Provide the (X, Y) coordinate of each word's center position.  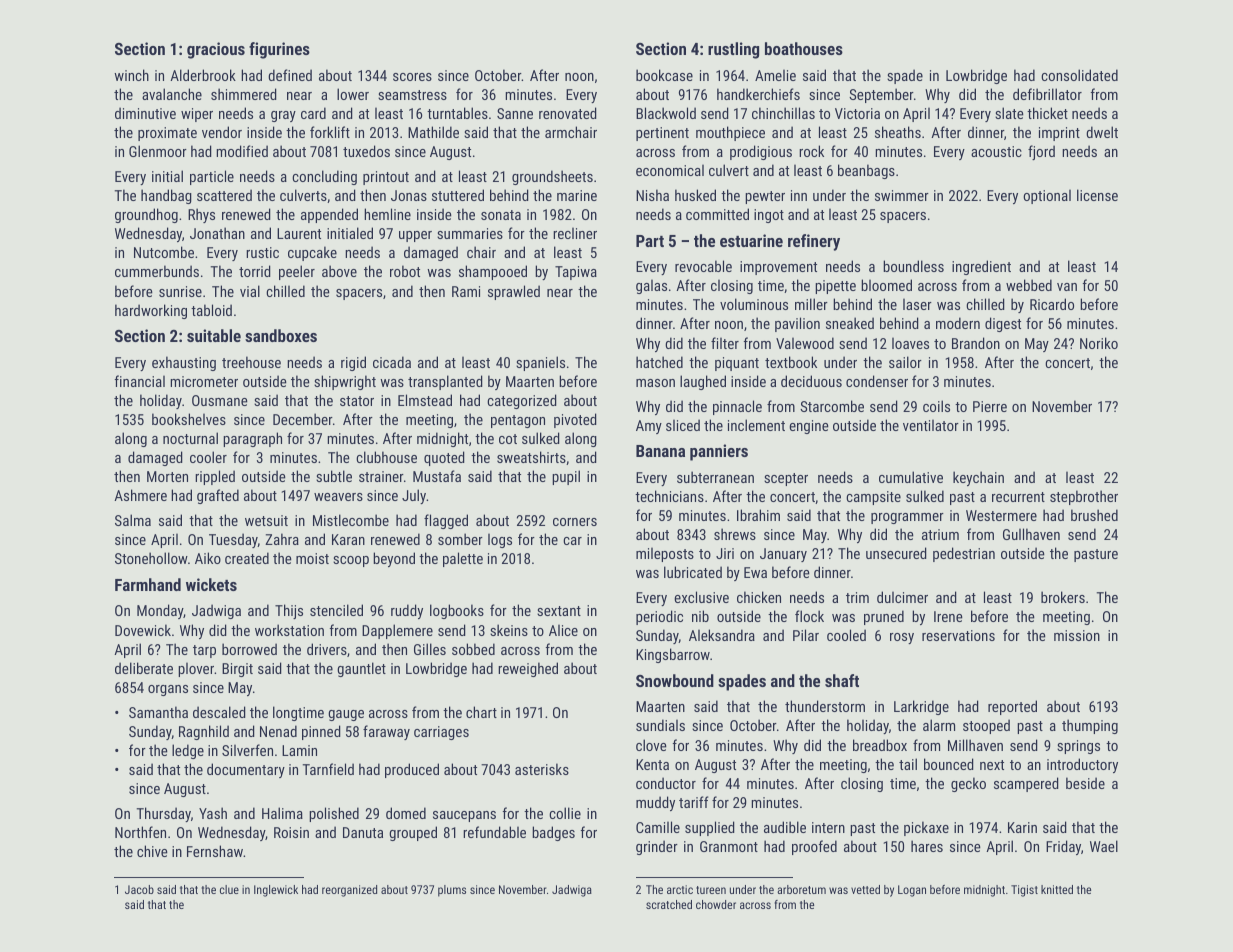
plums (452, 891)
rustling (733, 50)
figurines (279, 50)
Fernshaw (215, 851)
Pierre (990, 406)
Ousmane (220, 400)
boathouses (804, 48)
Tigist (1024, 891)
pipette (835, 287)
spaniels (540, 363)
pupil (566, 477)
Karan (348, 539)
